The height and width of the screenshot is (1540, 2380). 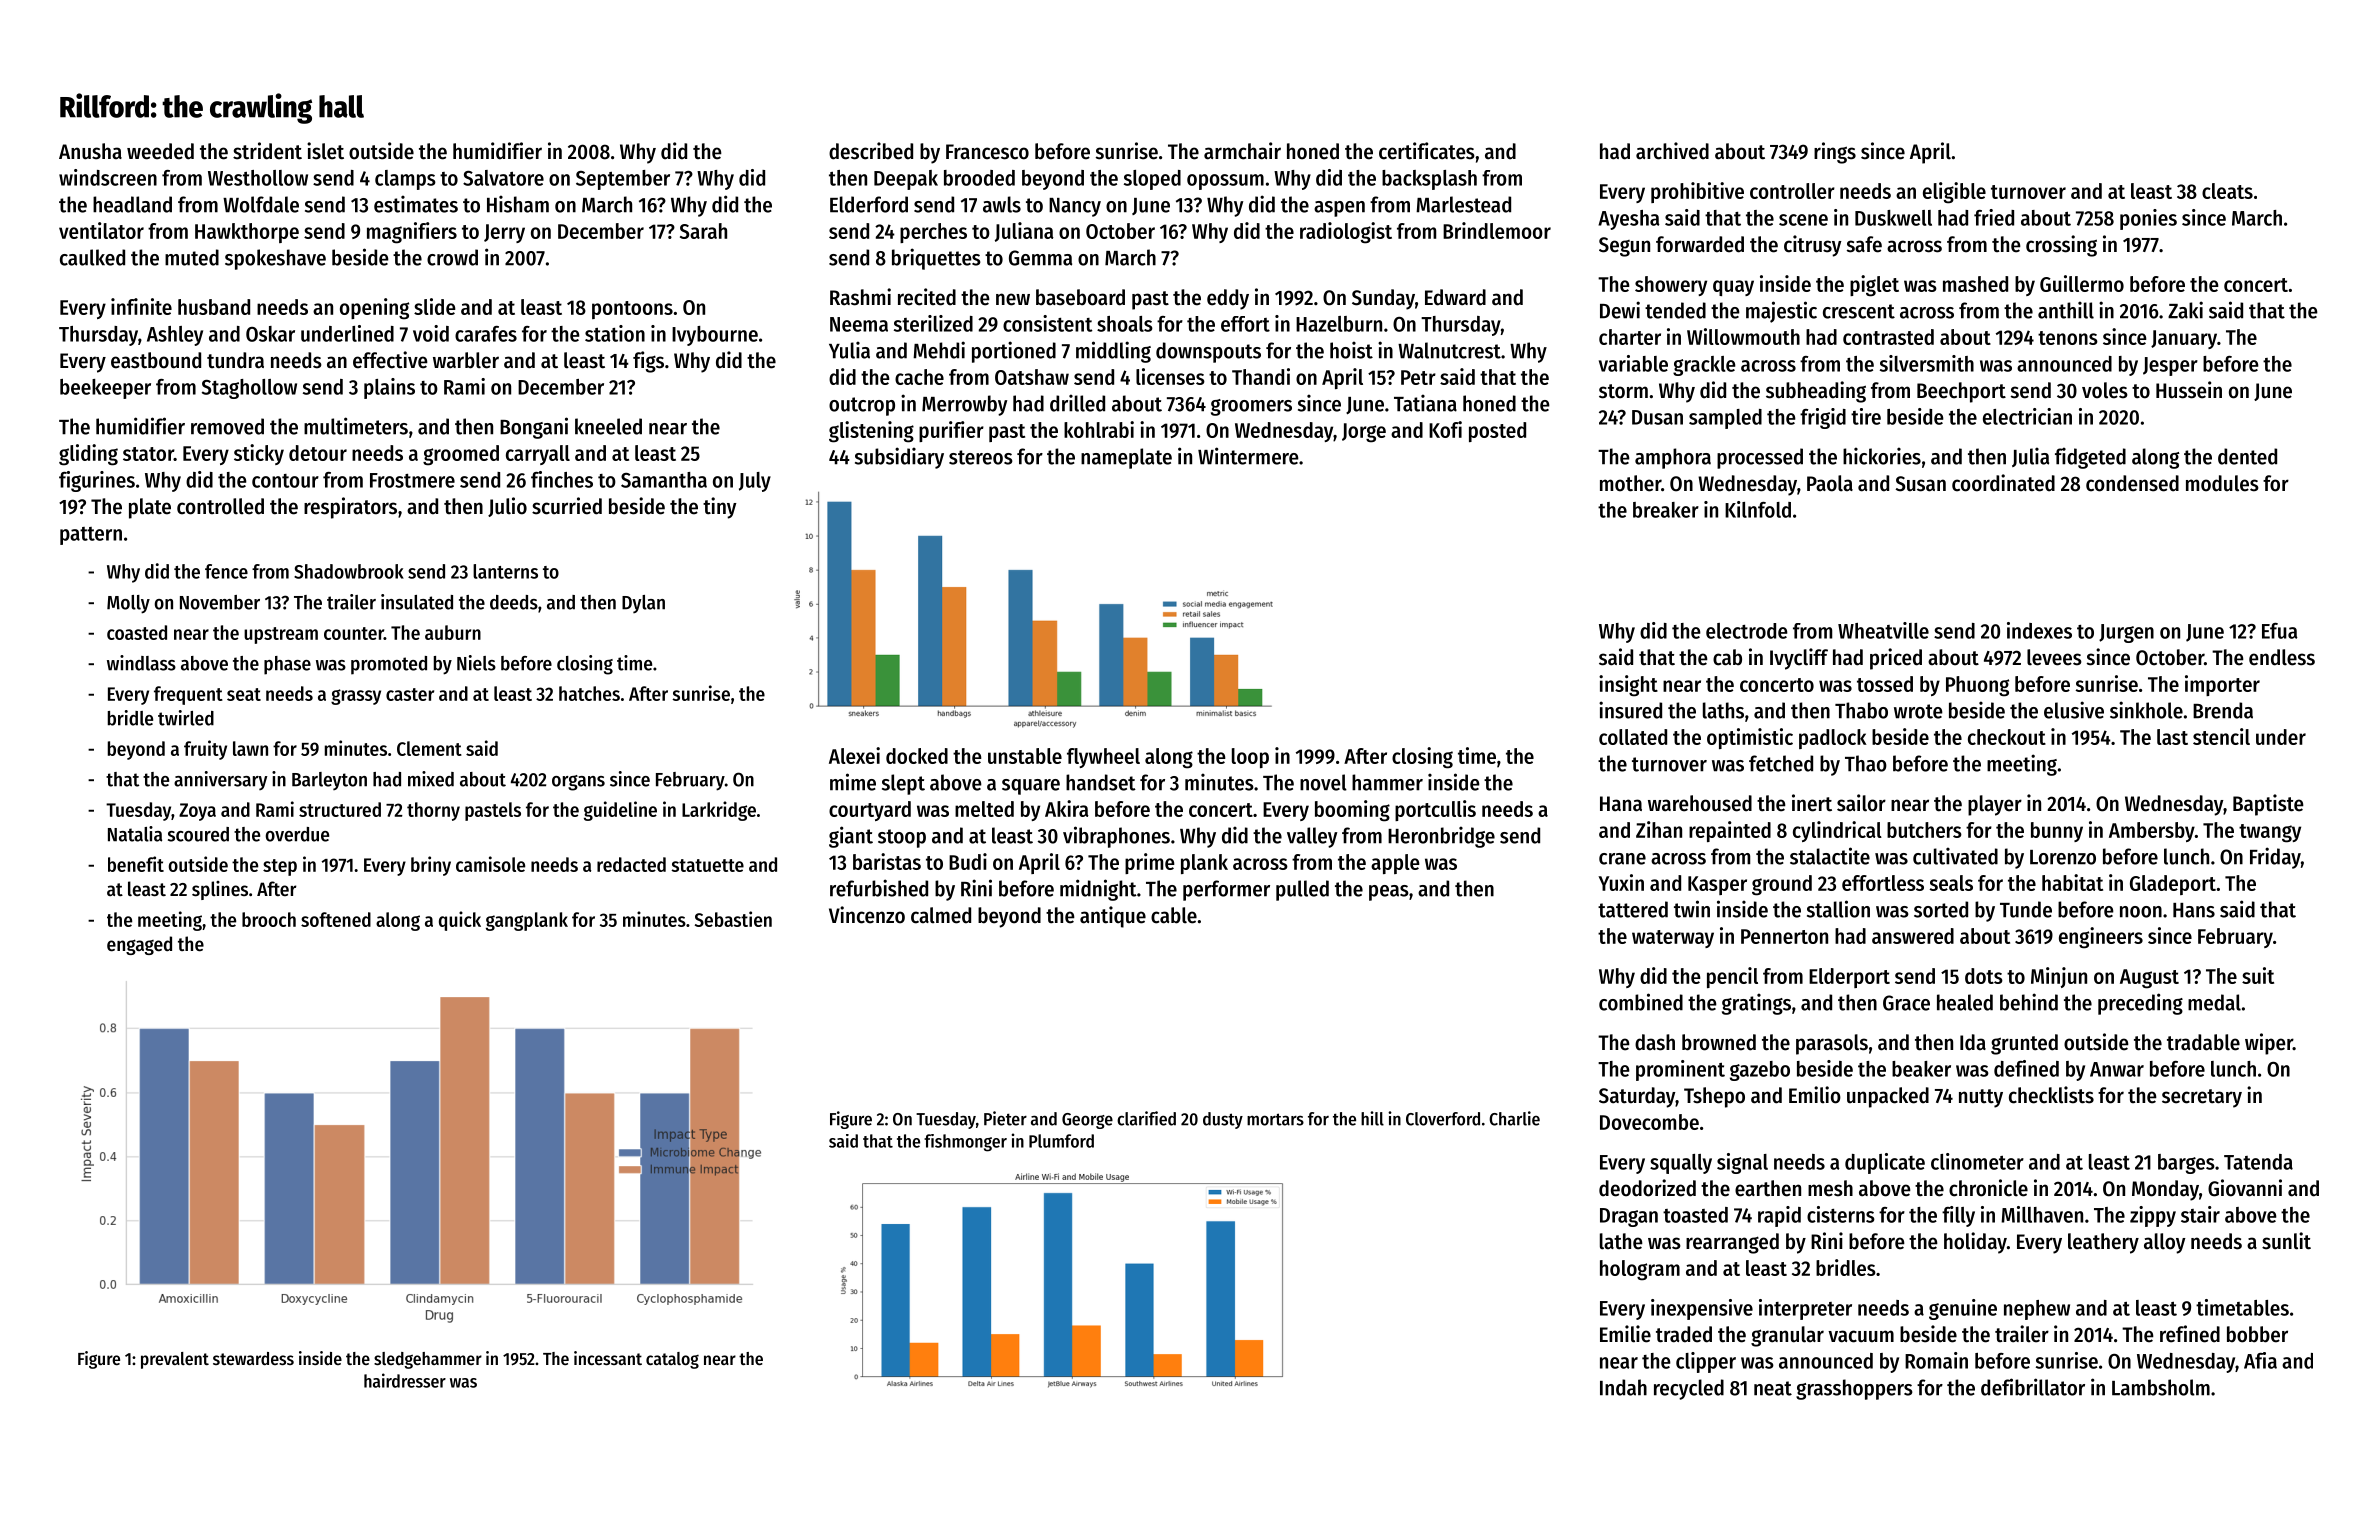 What do you see at coordinates (1835, 153) in the screenshot?
I see `rings` at bounding box center [1835, 153].
